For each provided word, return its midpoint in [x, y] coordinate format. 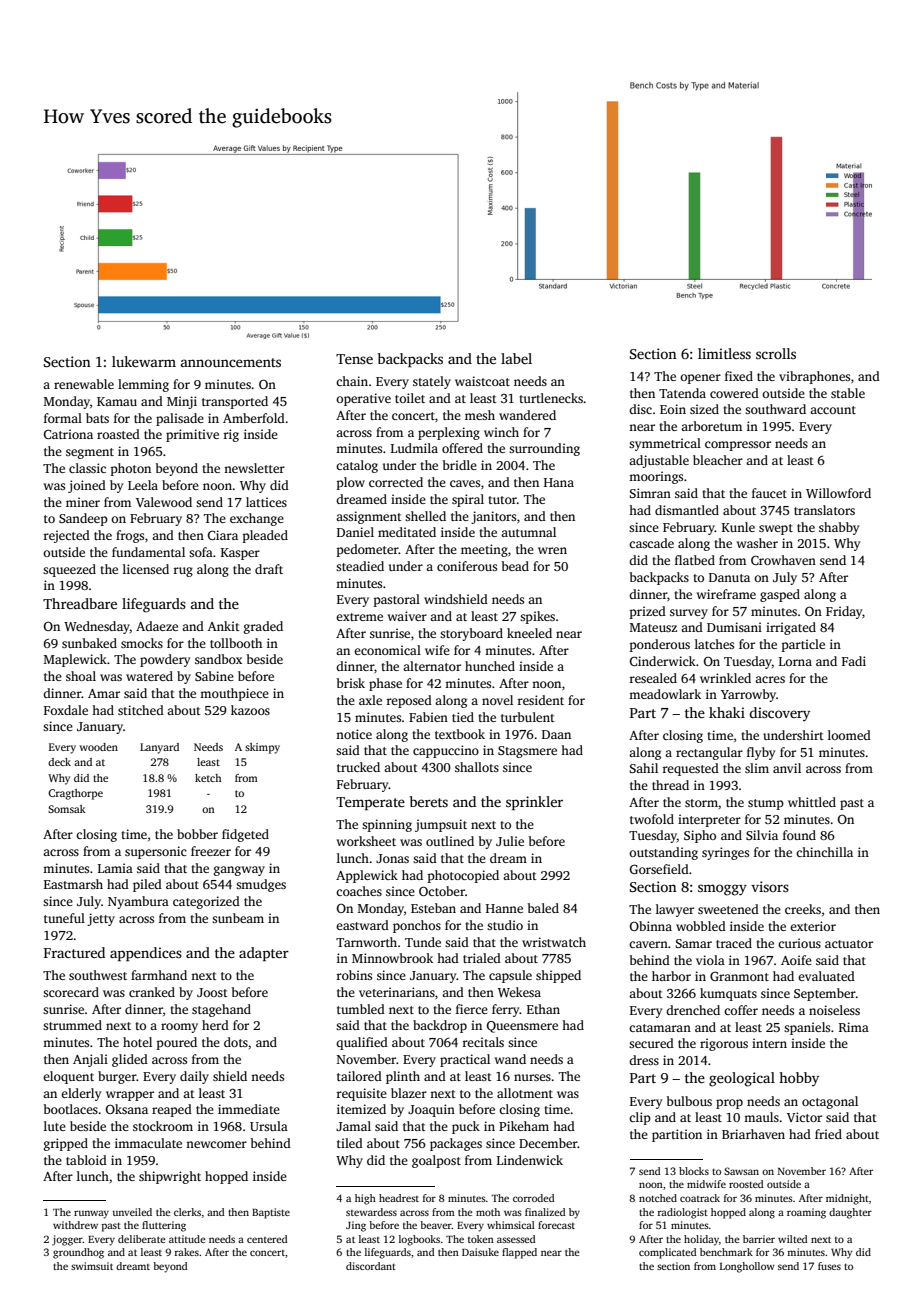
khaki [727, 712]
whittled [812, 802]
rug [183, 572]
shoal [81, 676]
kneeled [529, 633]
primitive [192, 435]
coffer [741, 1010]
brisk [351, 683]
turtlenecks [551, 398]
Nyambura [138, 902]
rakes [186, 1252]
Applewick [367, 876]
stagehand [221, 1010]
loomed [849, 735]
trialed [482, 958]
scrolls [776, 353]
